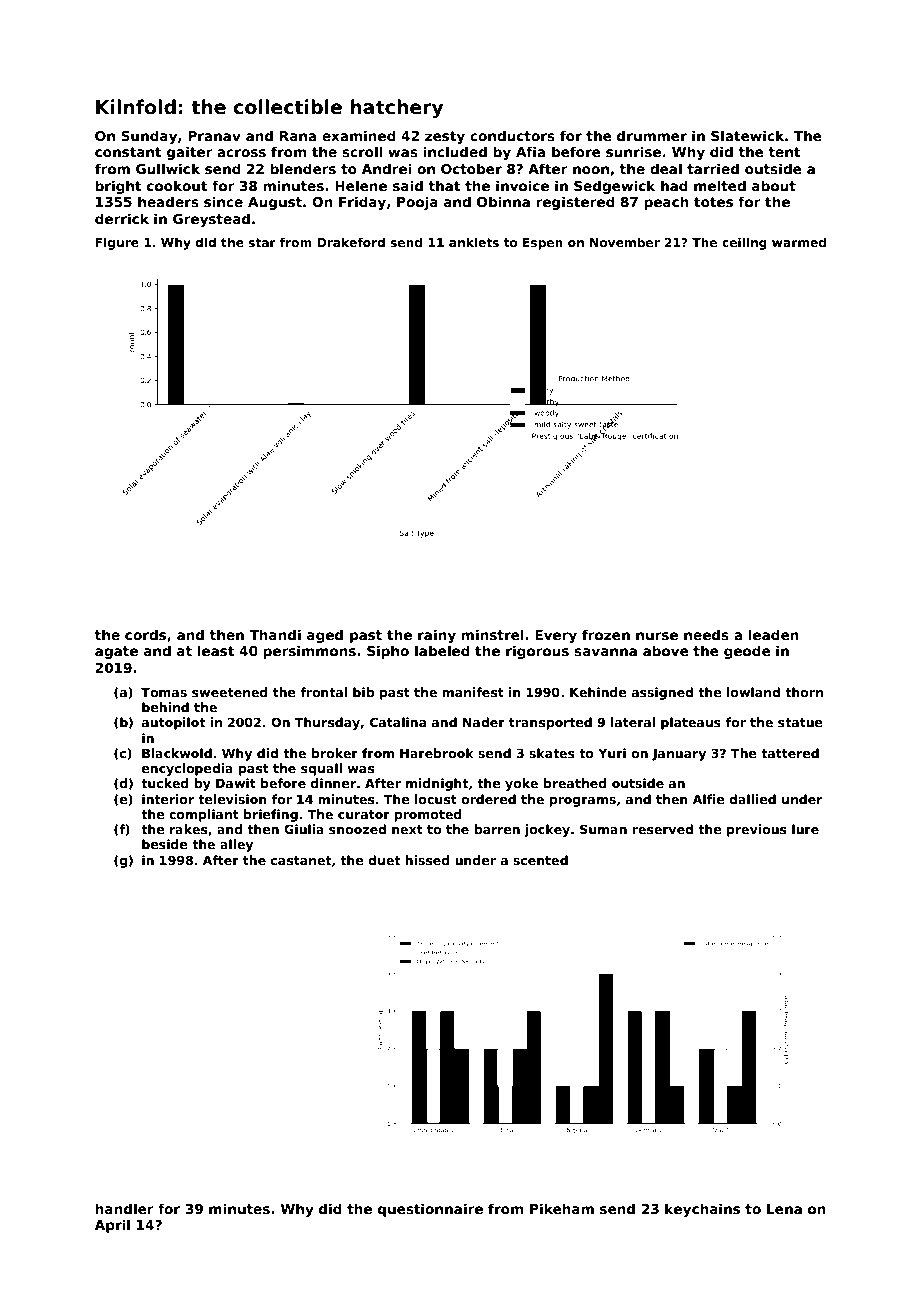  I want to click on briefing, so click(271, 815).
